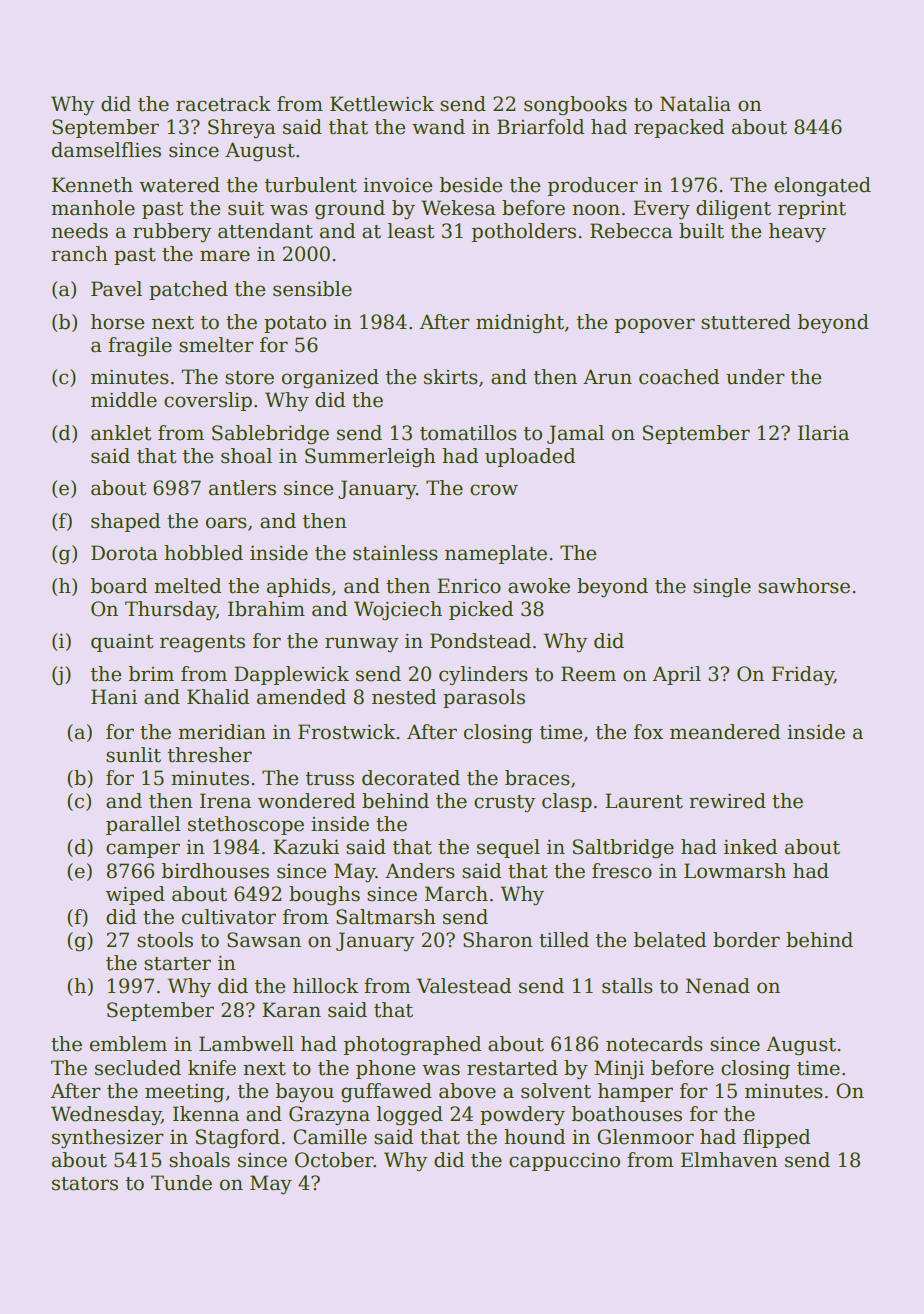  Describe the element at coordinates (223, 104) in the screenshot. I see `racetrack` at that location.
